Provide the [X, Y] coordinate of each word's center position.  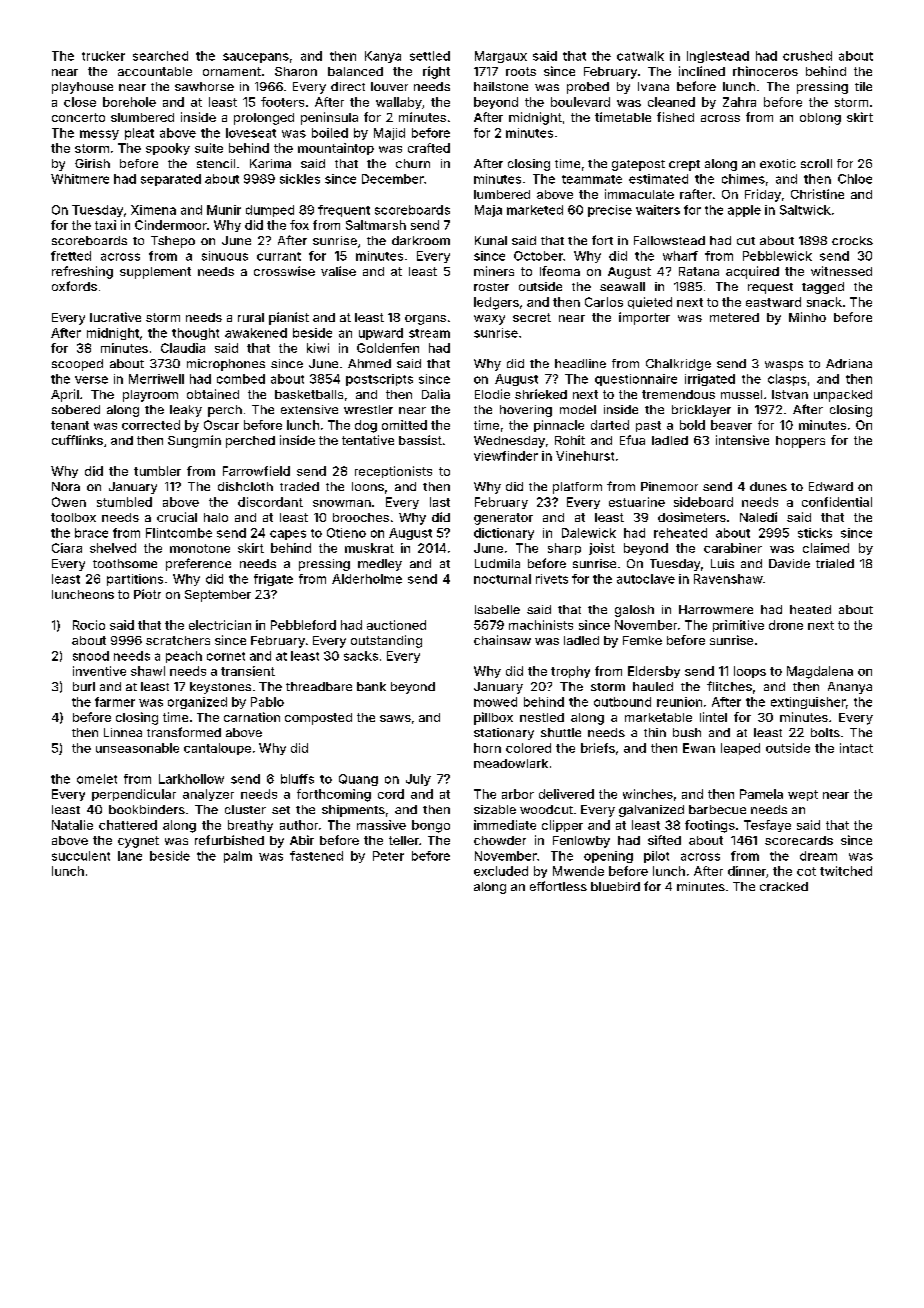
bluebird [615, 886]
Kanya [383, 57]
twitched [846, 871]
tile [863, 86]
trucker [103, 56]
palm [238, 857]
